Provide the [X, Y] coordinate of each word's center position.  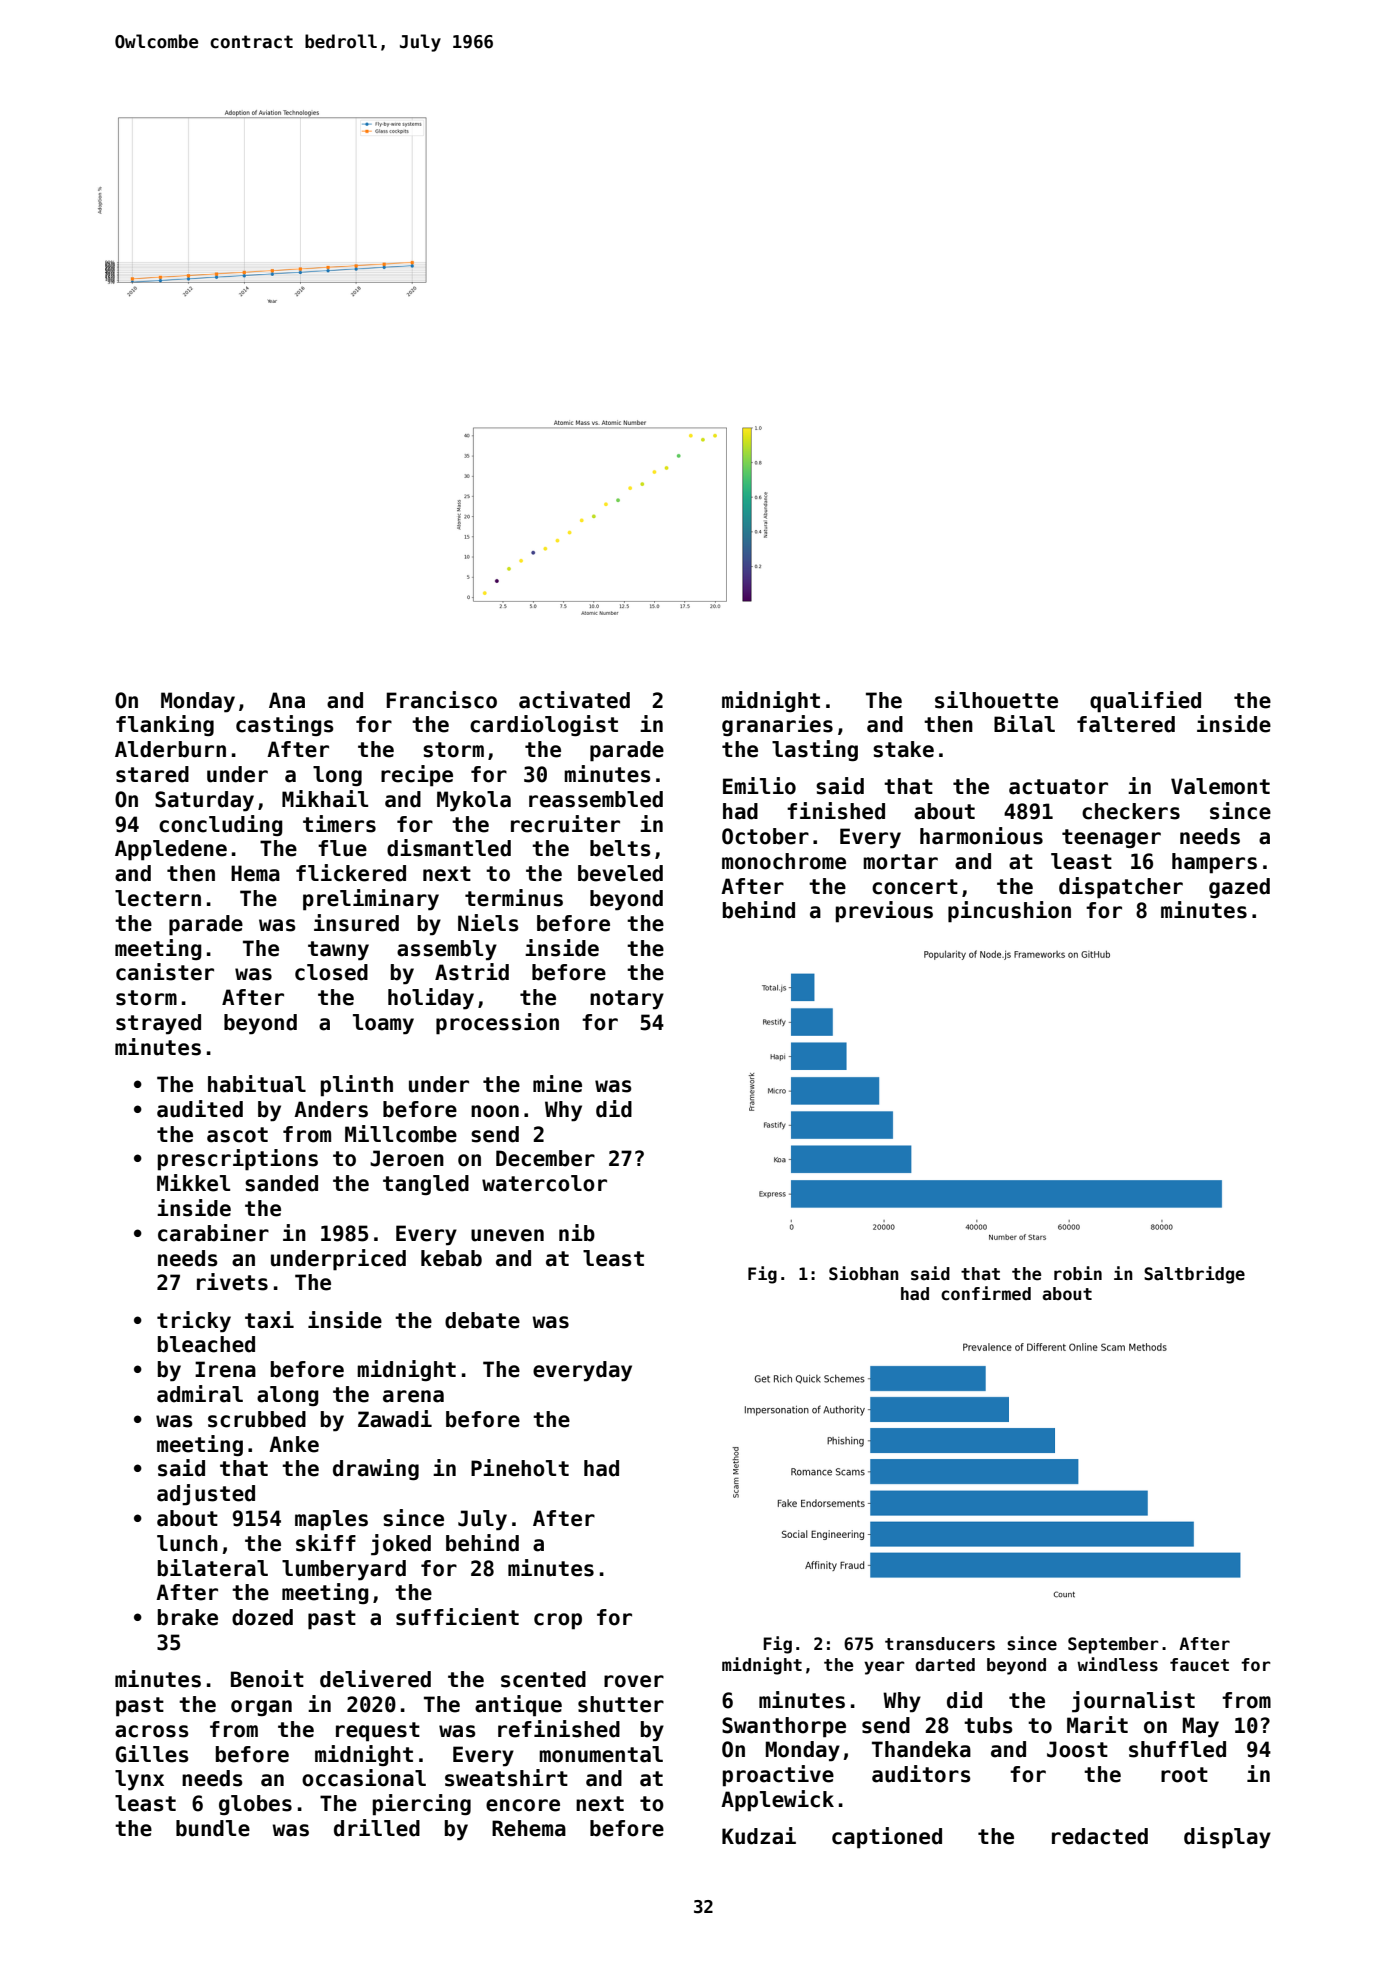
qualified [1145, 702]
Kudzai [759, 1836]
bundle [213, 1828]
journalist [1133, 1702]
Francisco [441, 700]
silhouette [996, 700]
